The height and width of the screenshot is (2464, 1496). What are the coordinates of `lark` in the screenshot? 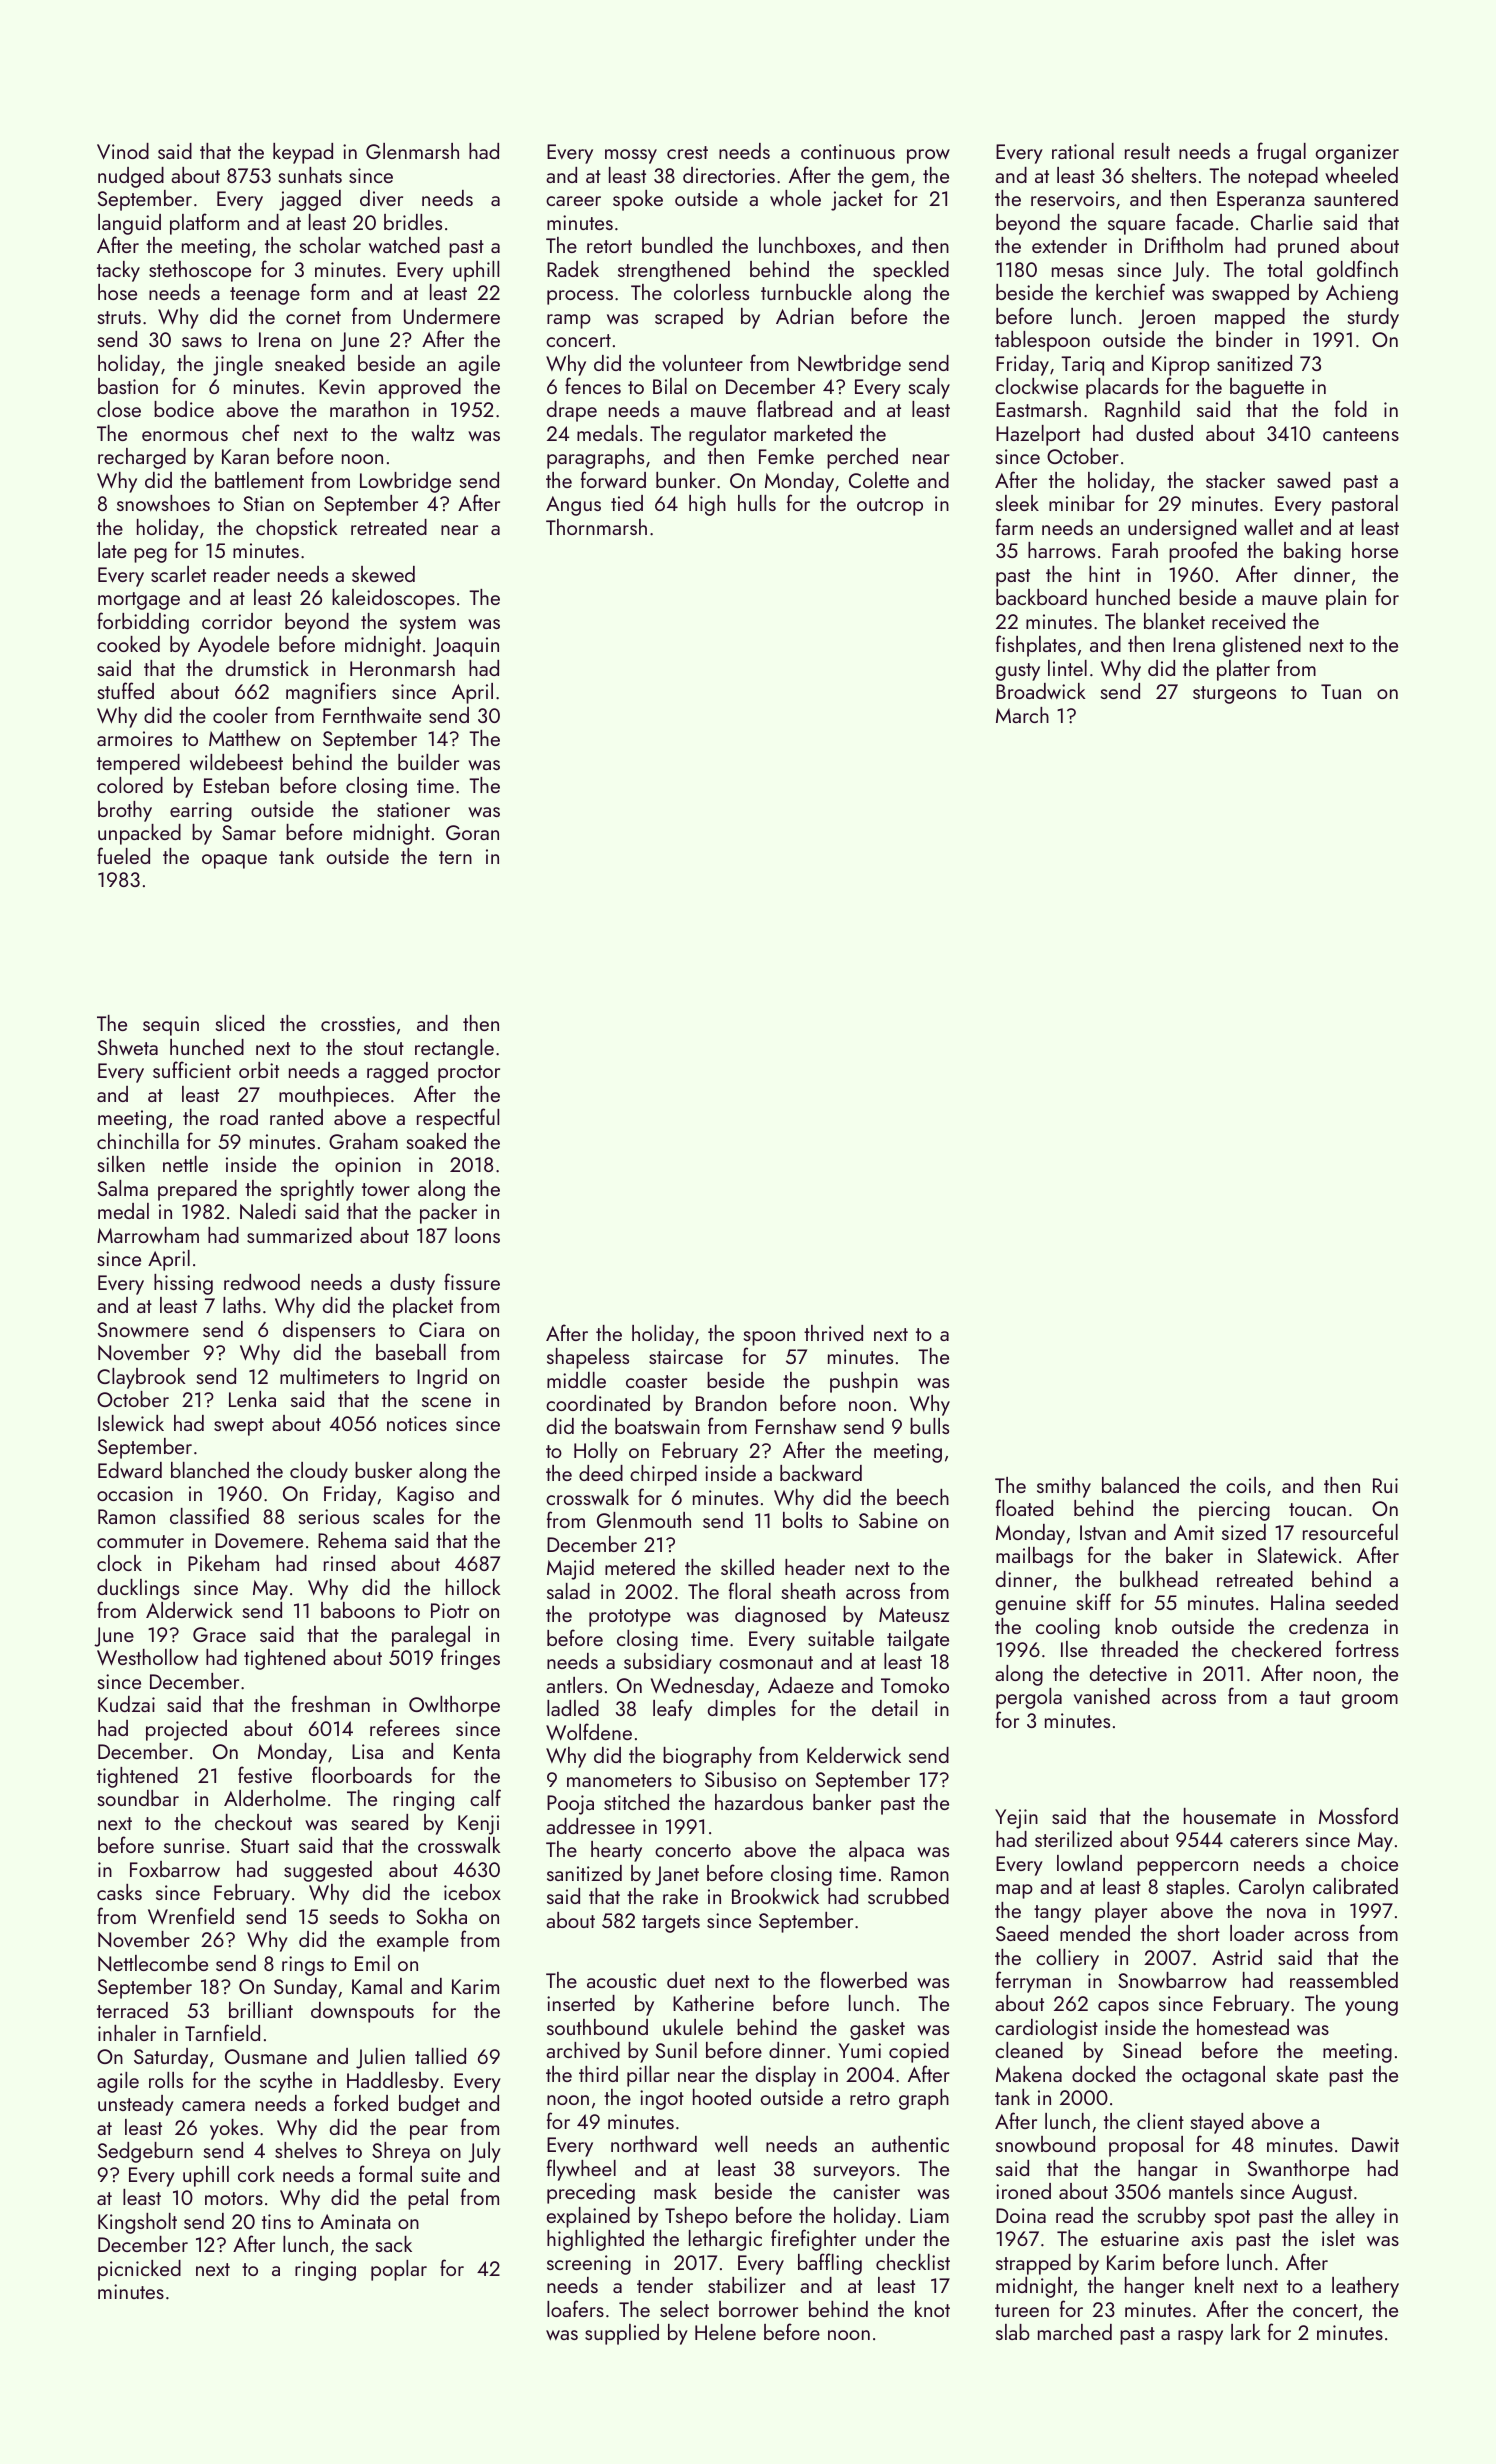 It's located at (1246, 2332).
